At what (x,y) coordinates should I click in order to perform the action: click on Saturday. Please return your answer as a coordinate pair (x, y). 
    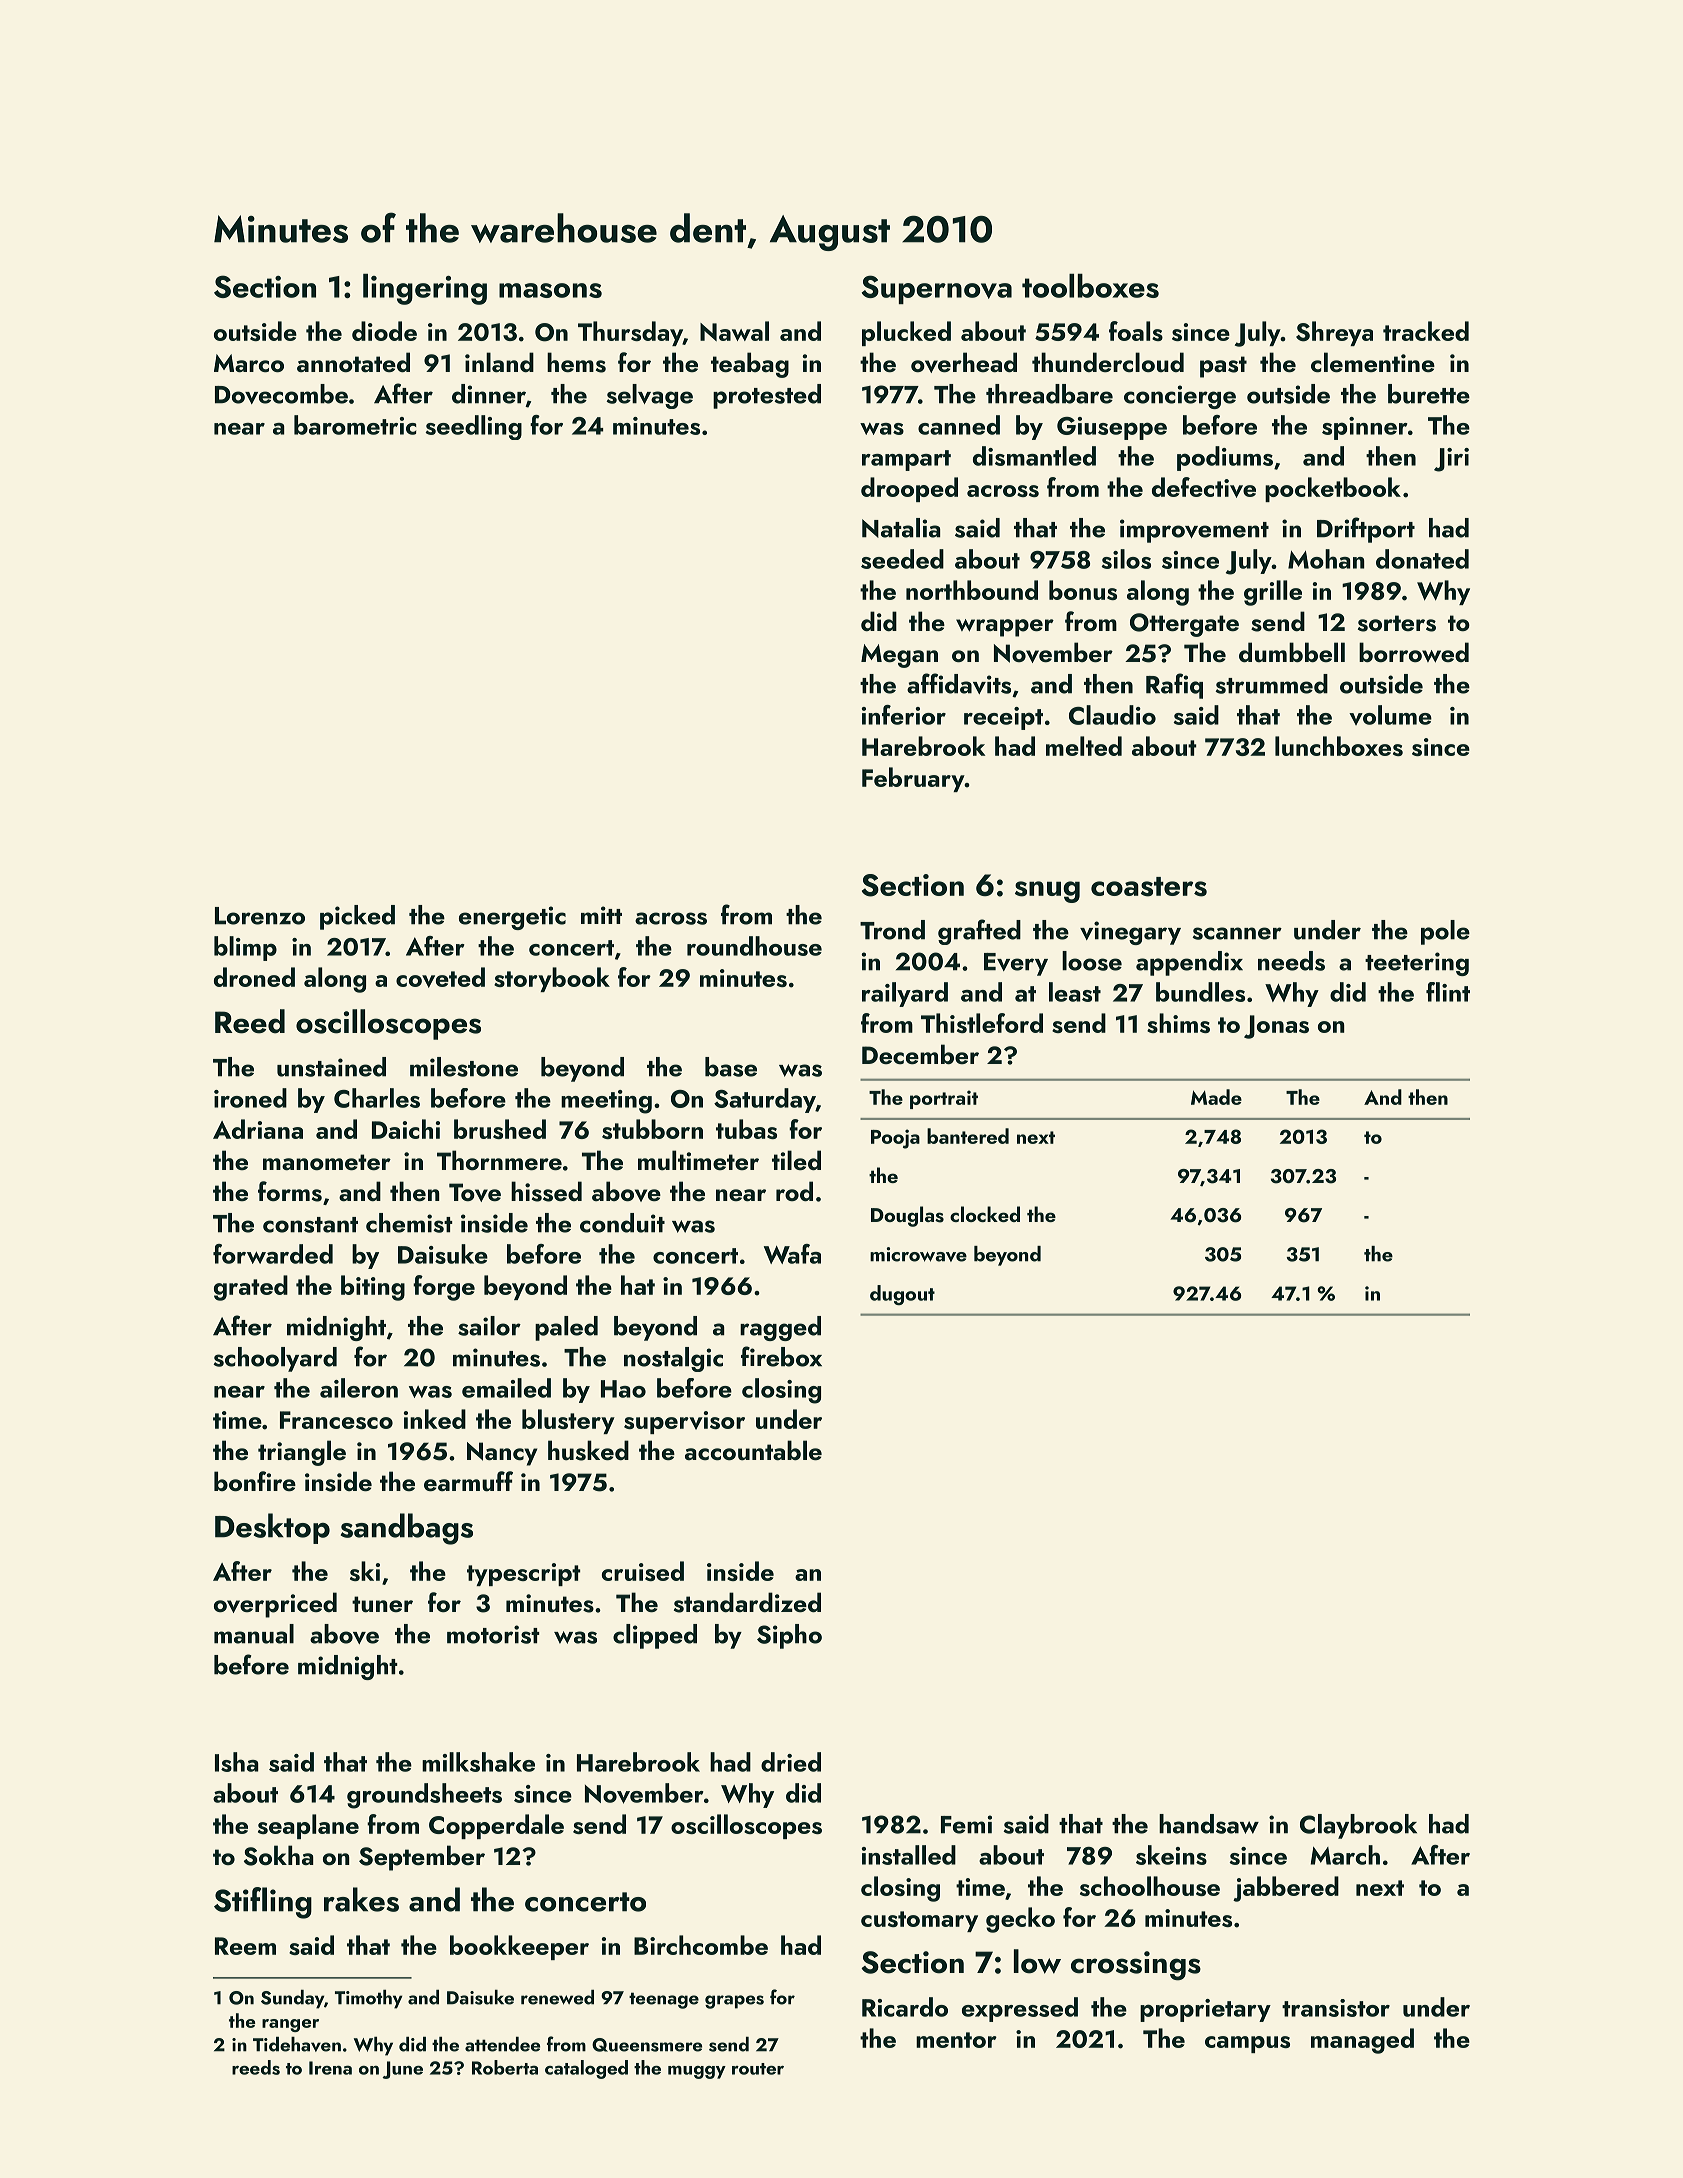
    Looking at the image, I should click on (765, 1100).
